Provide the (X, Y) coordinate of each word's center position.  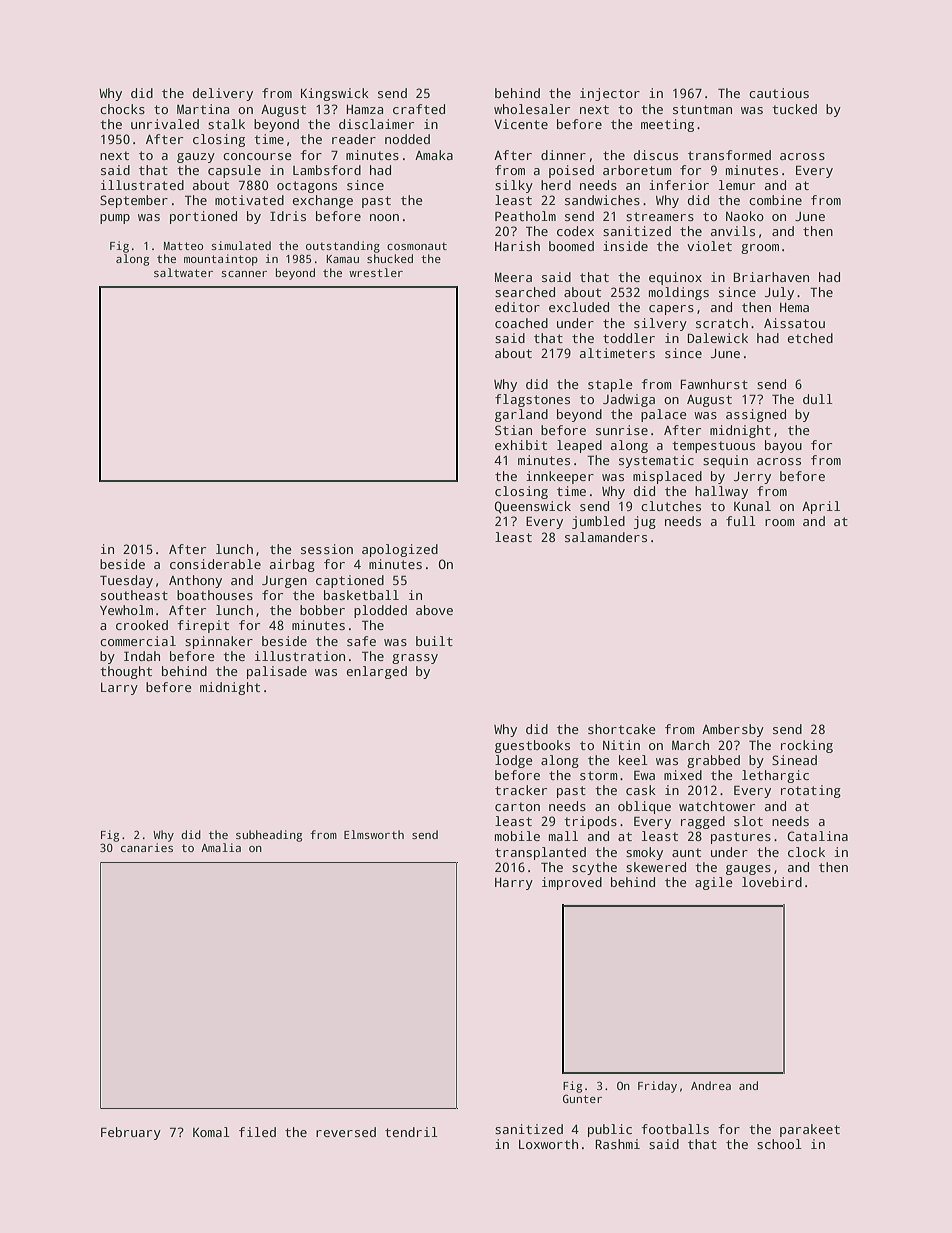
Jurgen (284, 582)
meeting (667, 125)
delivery (223, 94)
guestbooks (532, 746)
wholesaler (532, 109)
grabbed (713, 761)
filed (257, 1132)
